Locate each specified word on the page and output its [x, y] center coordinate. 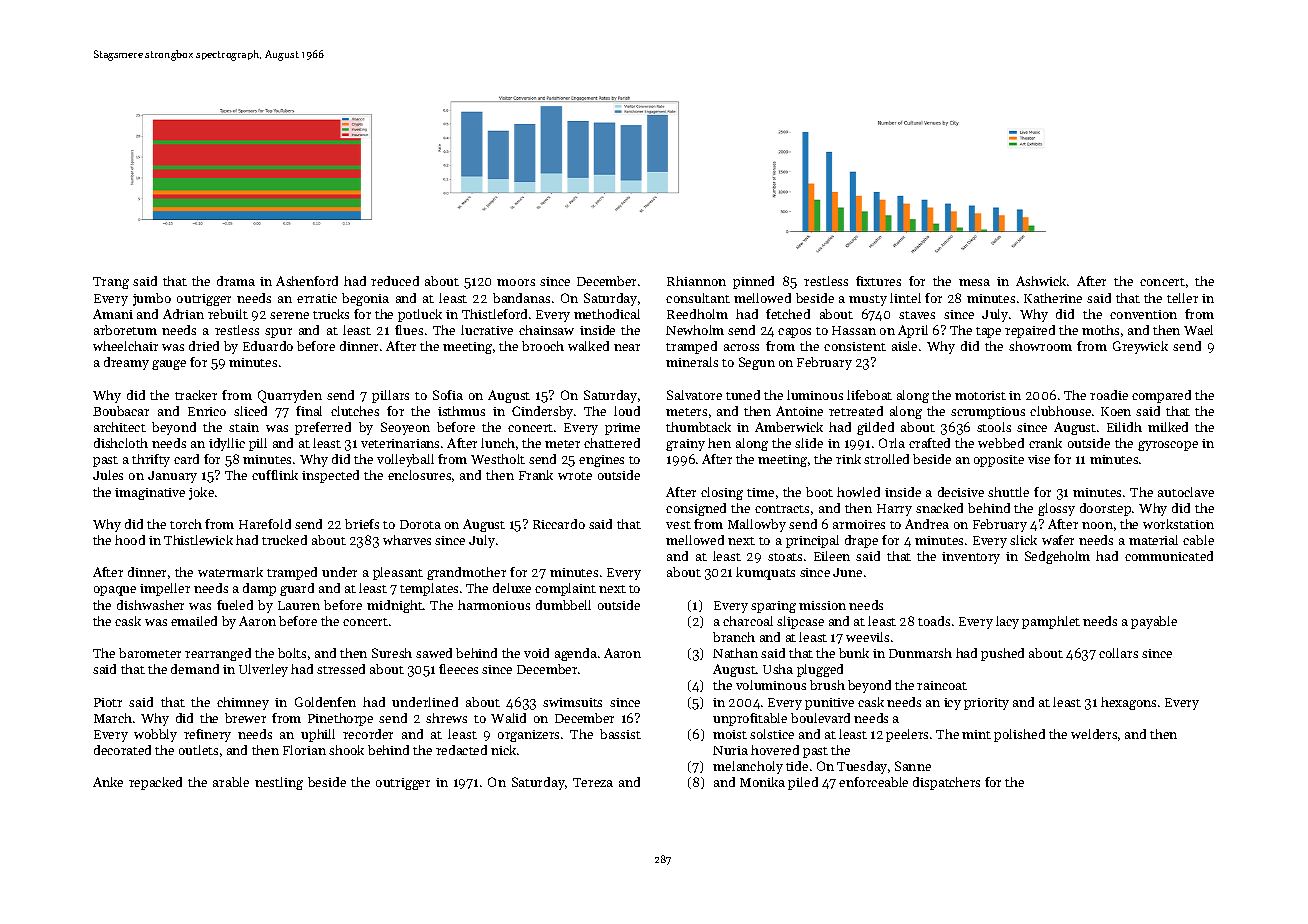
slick [1023, 540]
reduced [395, 281]
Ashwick [1041, 281]
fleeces [458, 669]
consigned [696, 509]
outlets [198, 750]
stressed [341, 669]
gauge [169, 365]
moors [516, 282]
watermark [230, 572]
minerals [692, 362]
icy [952, 704]
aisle [904, 346]
